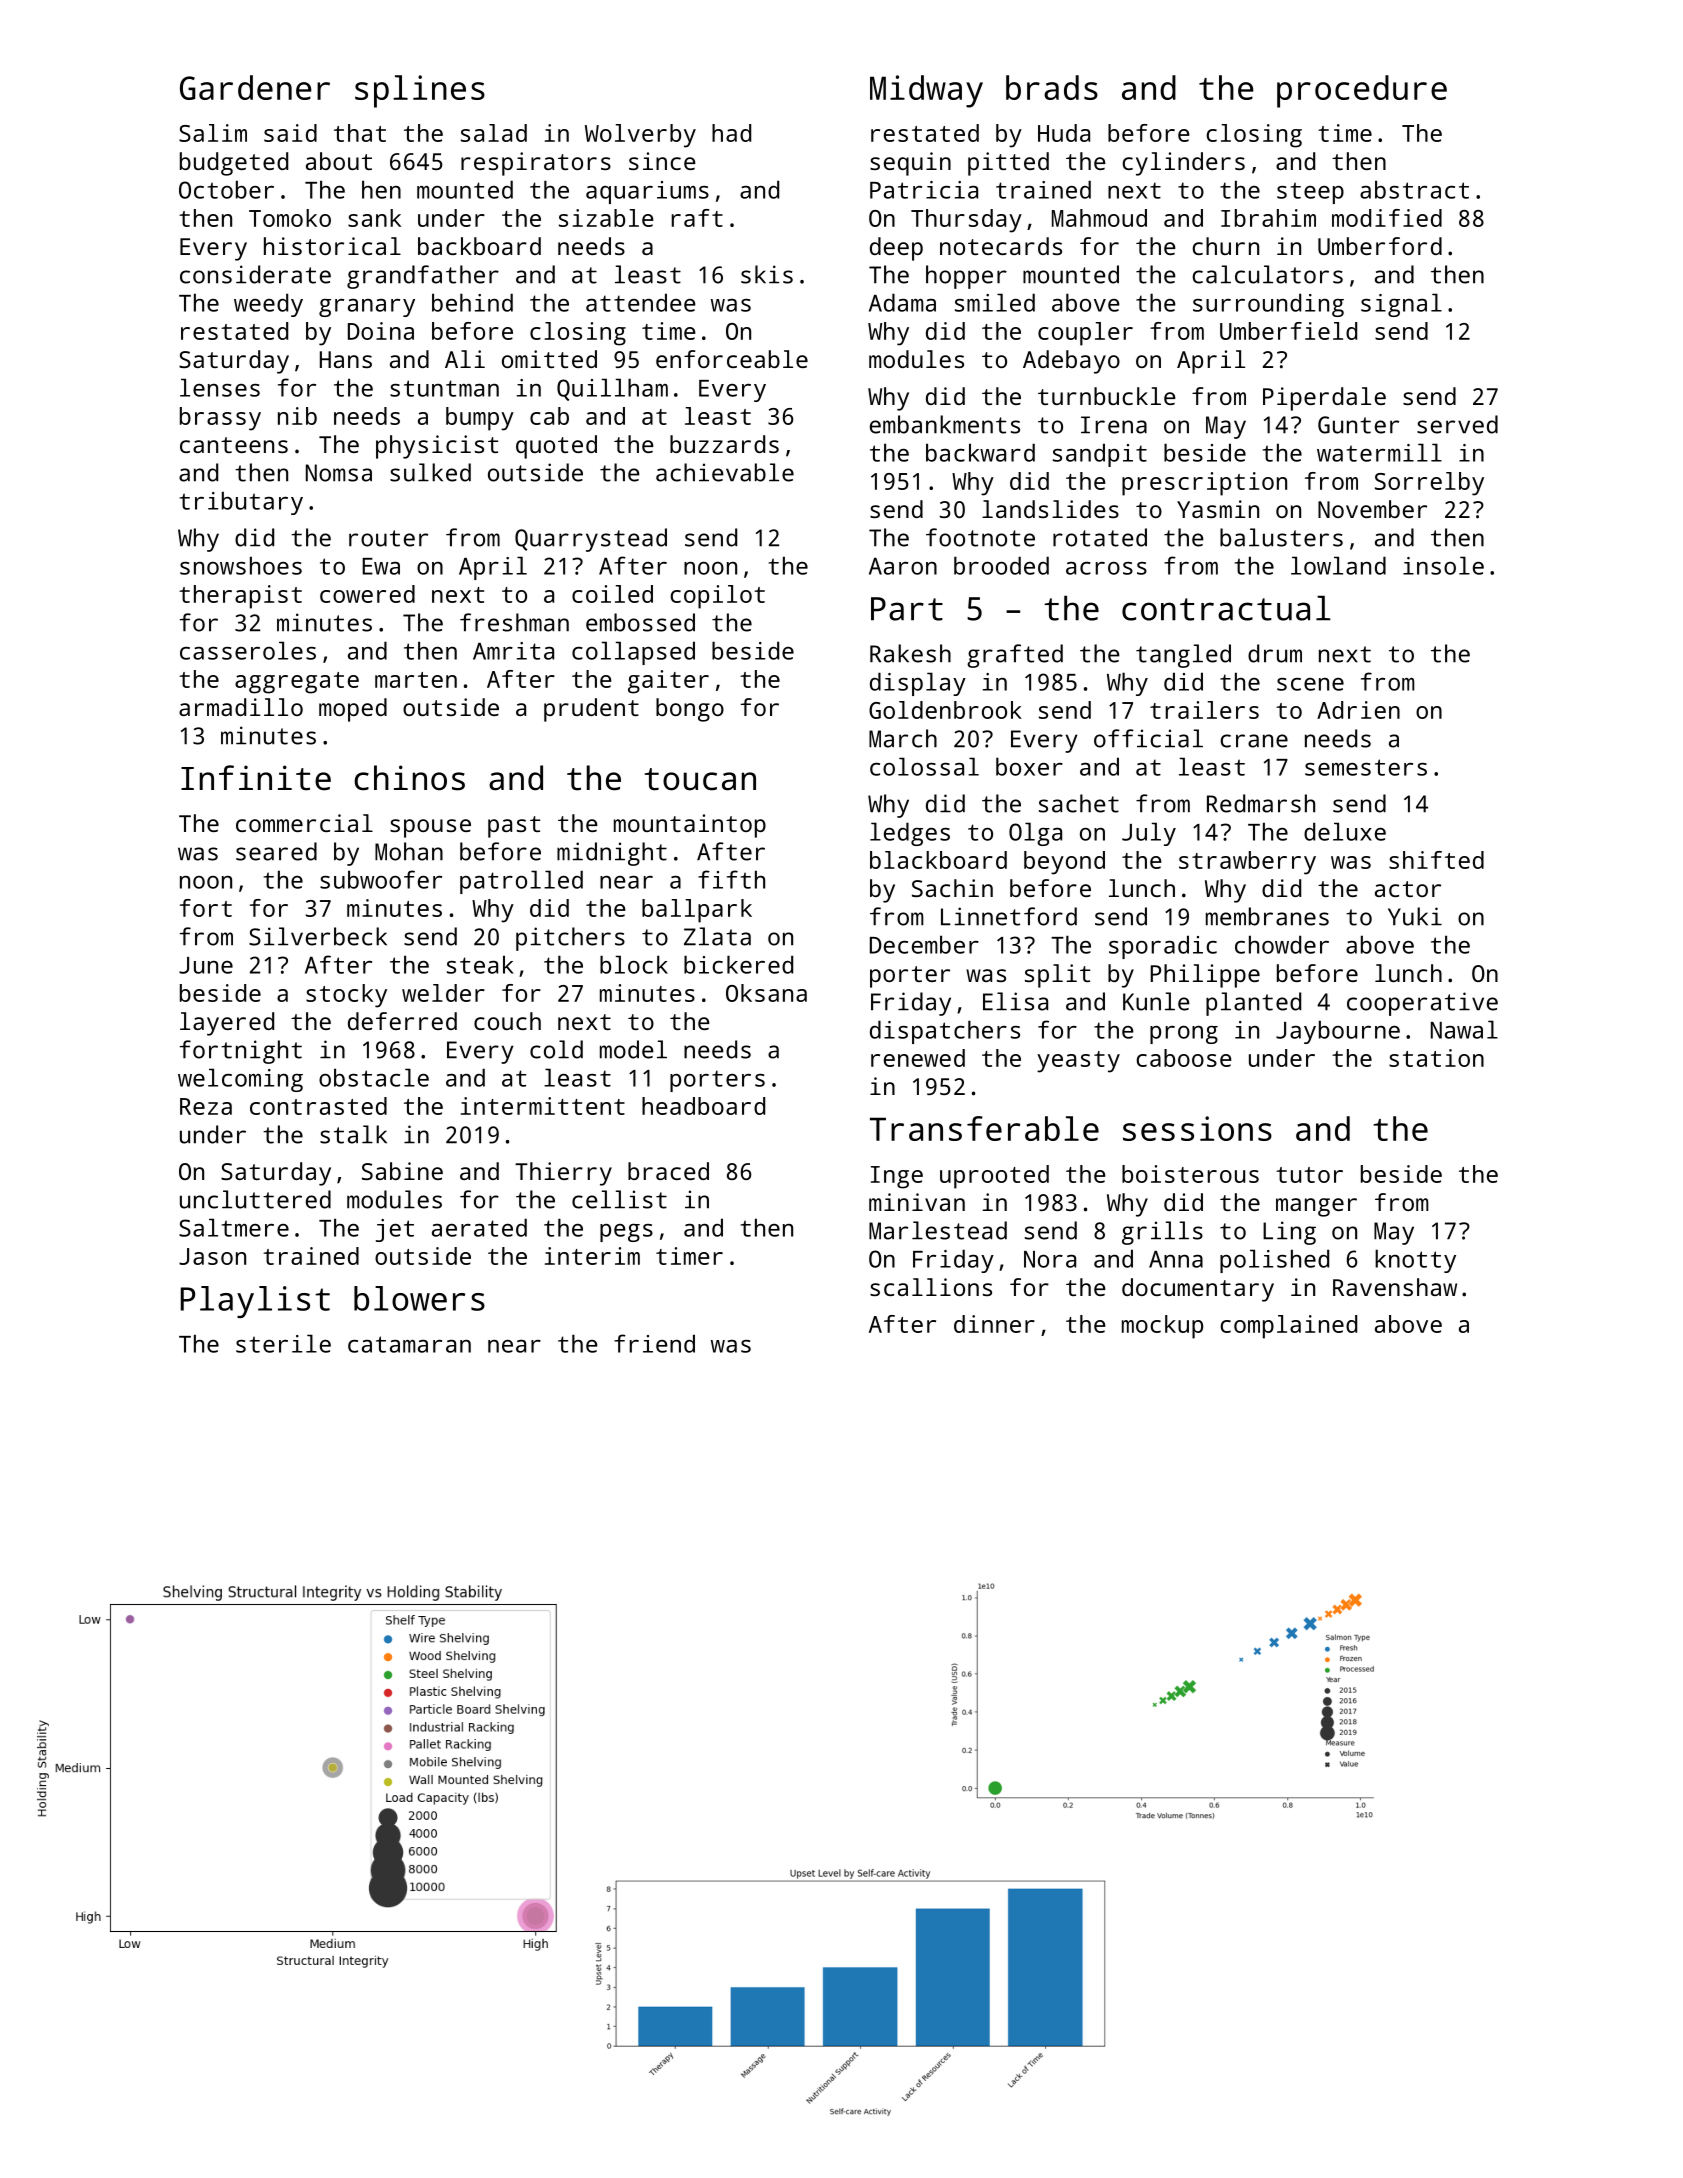 The image size is (1683, 2178). What do you see at coordinates (1085, 334) in the document?
I see `coupler` at bounding box center [1085, 334].
